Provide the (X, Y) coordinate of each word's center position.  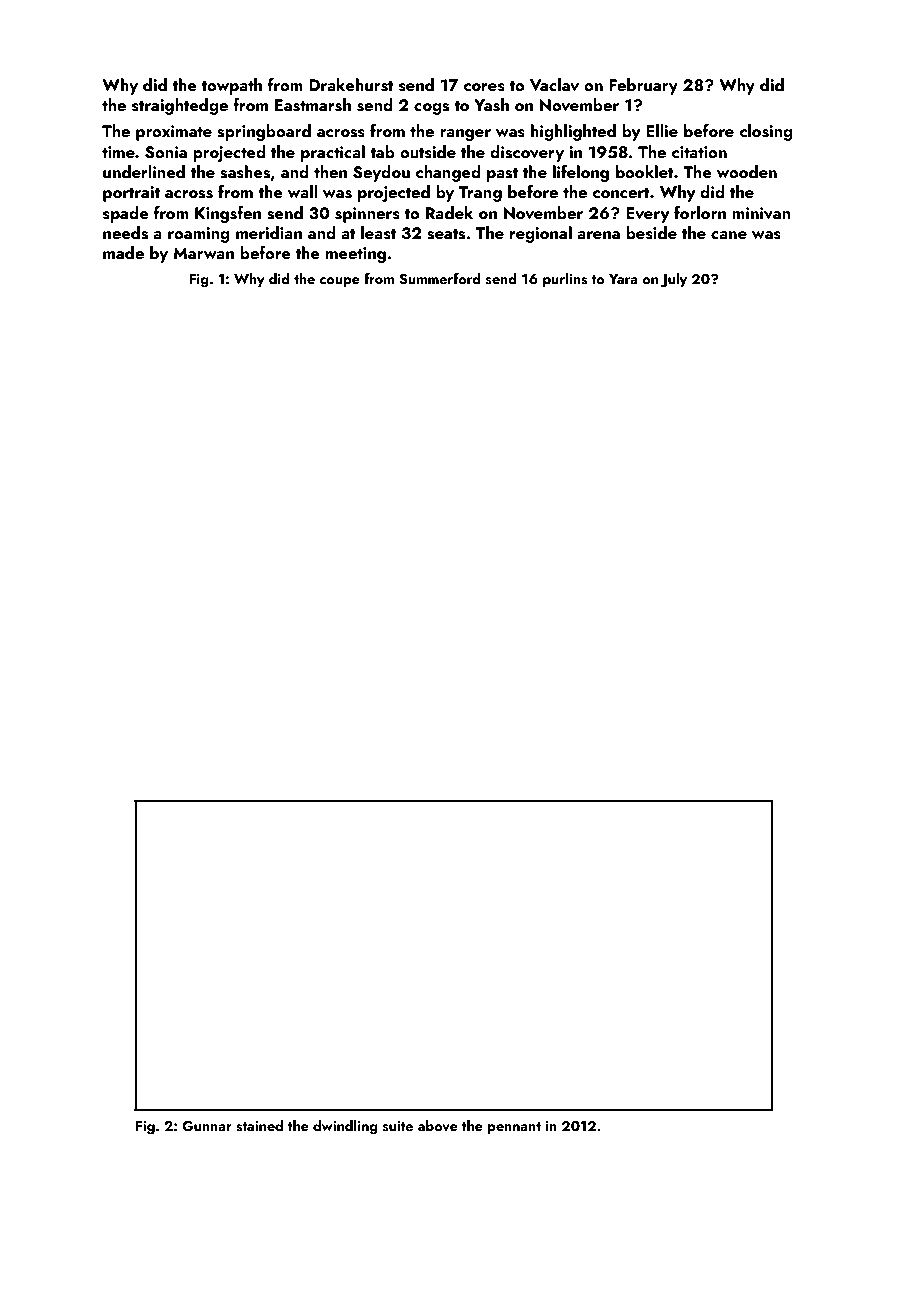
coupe (339, 282)
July (674, 280)
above (438, 1125)
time (118, 152)
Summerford (440, 278)
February (643, 86)
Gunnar (207, 1126)
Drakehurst (351, 85)
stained (259, 1126)
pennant (514, 1128)
